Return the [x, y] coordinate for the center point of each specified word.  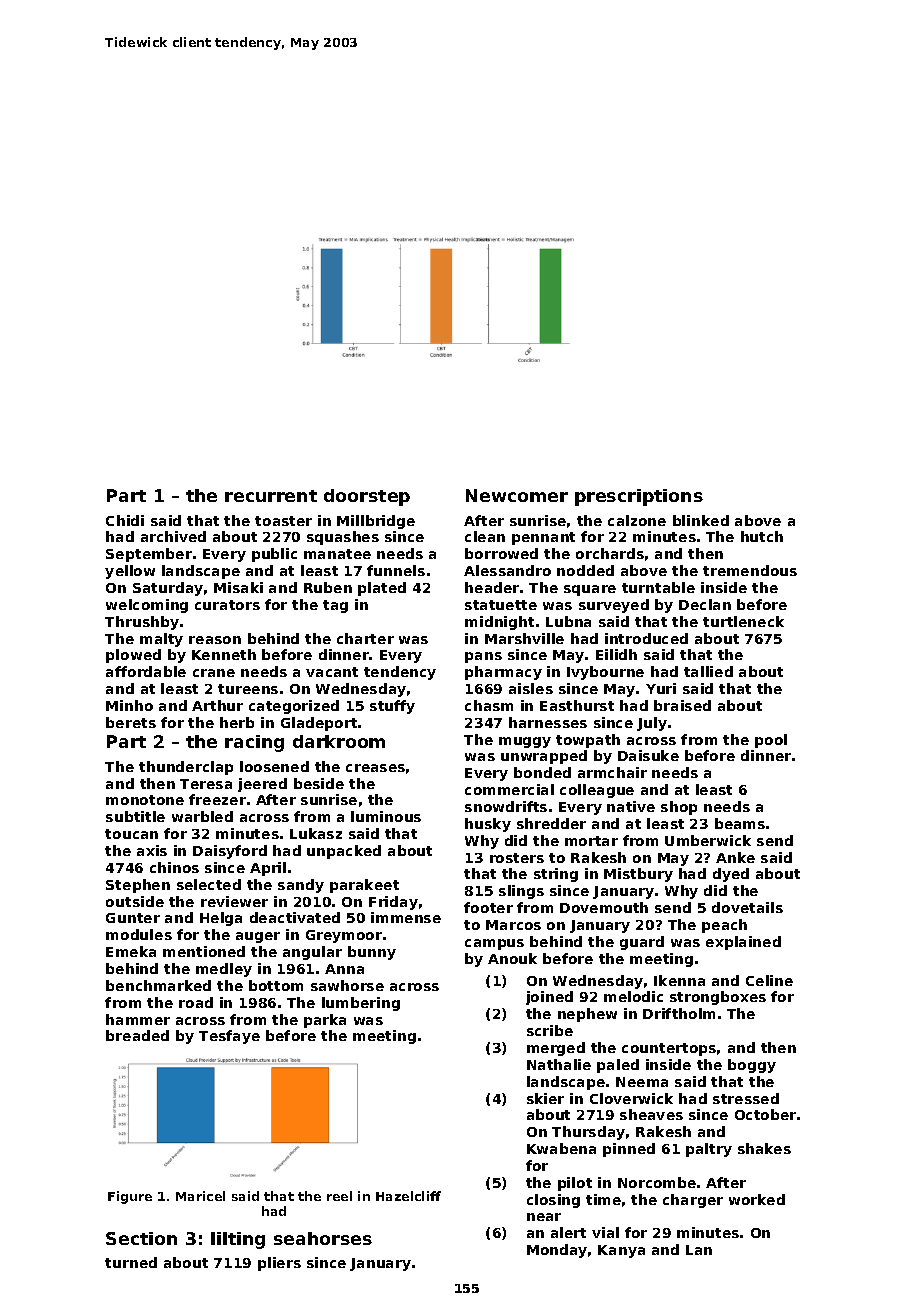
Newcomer [517, 495]
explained [743, 943]
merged [556, 1049]
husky [488, 825]
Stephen [138, 886]
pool [771, 741]
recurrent [271, 496]
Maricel [200, 1196]
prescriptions [639, 497]
